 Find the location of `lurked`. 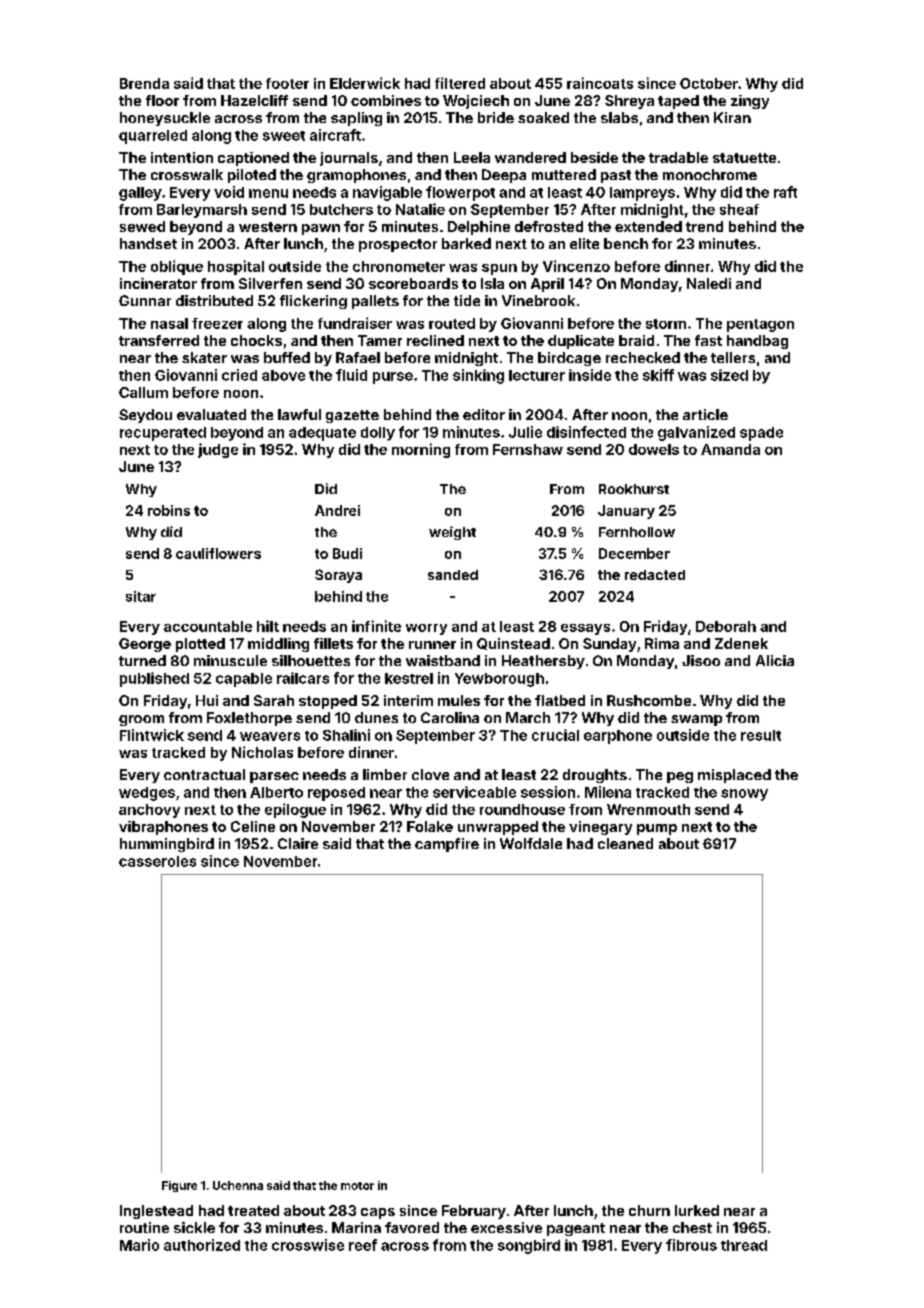

lurked is located at coordinates (697, 1210).
